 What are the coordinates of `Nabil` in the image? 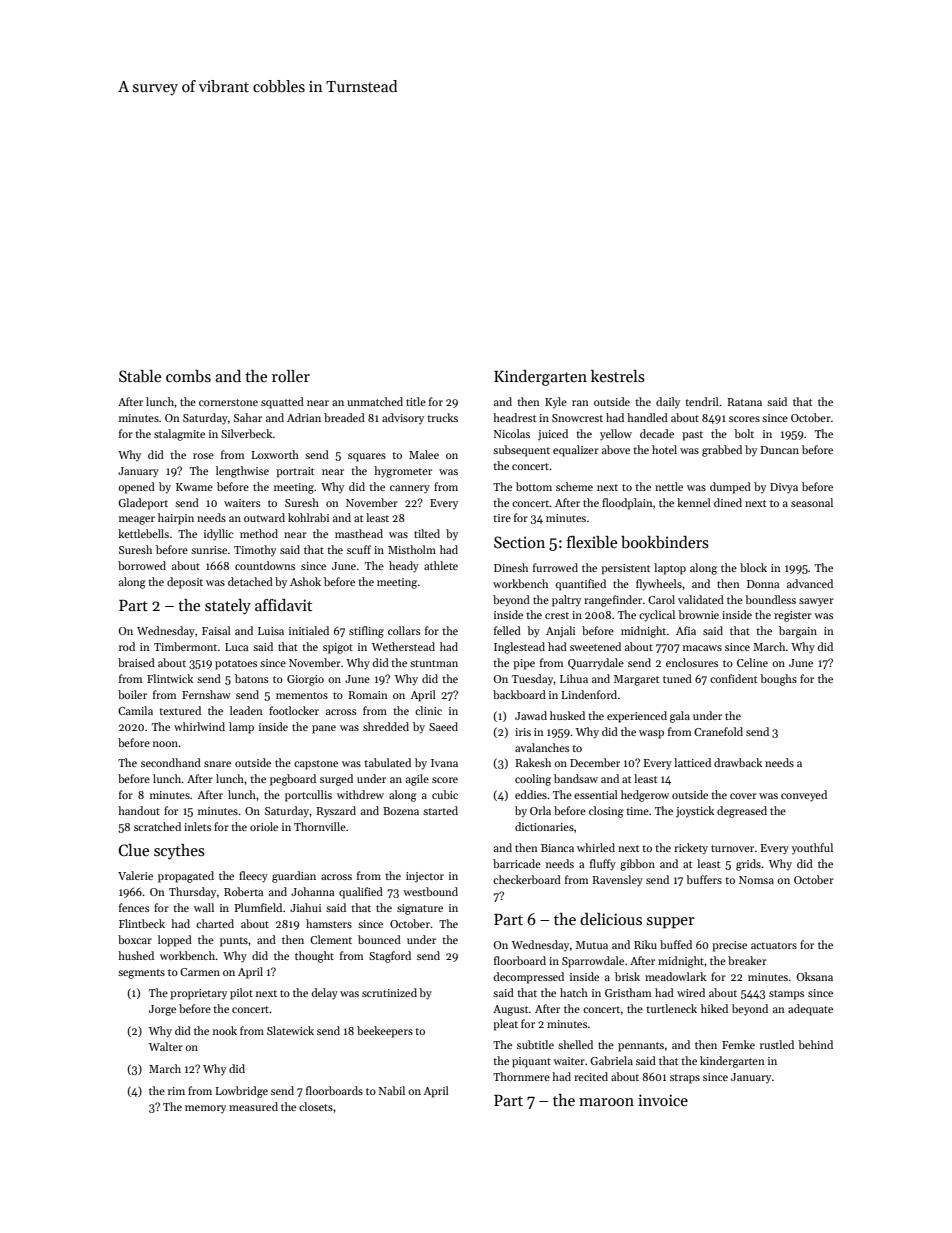 It's located at (392, 1090).
